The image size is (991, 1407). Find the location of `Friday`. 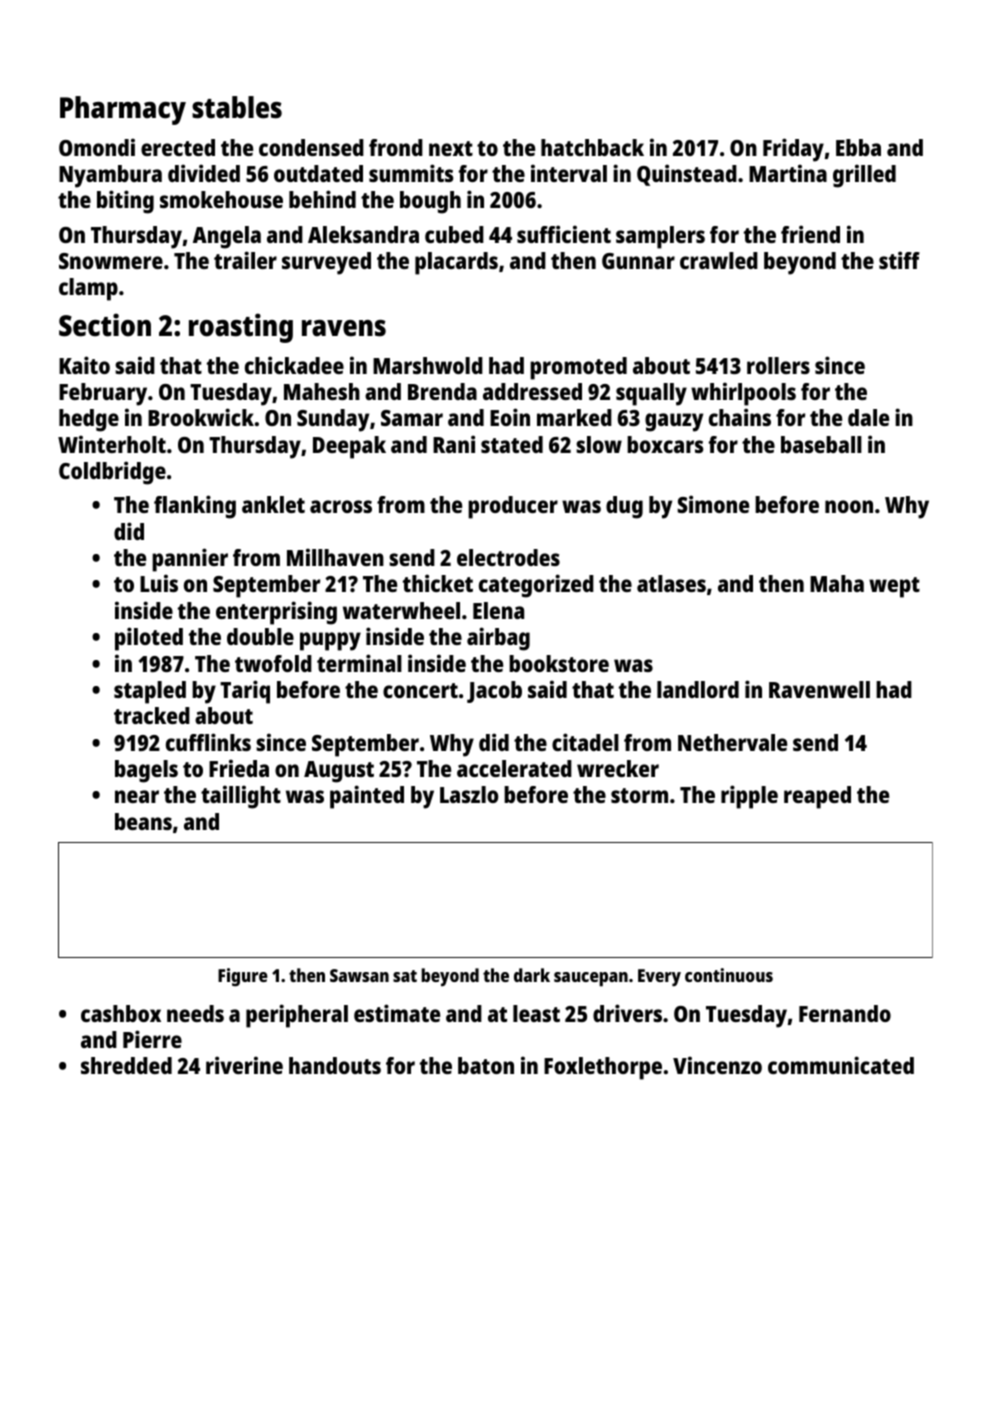

Friday is located at coordinates (793, 150).
